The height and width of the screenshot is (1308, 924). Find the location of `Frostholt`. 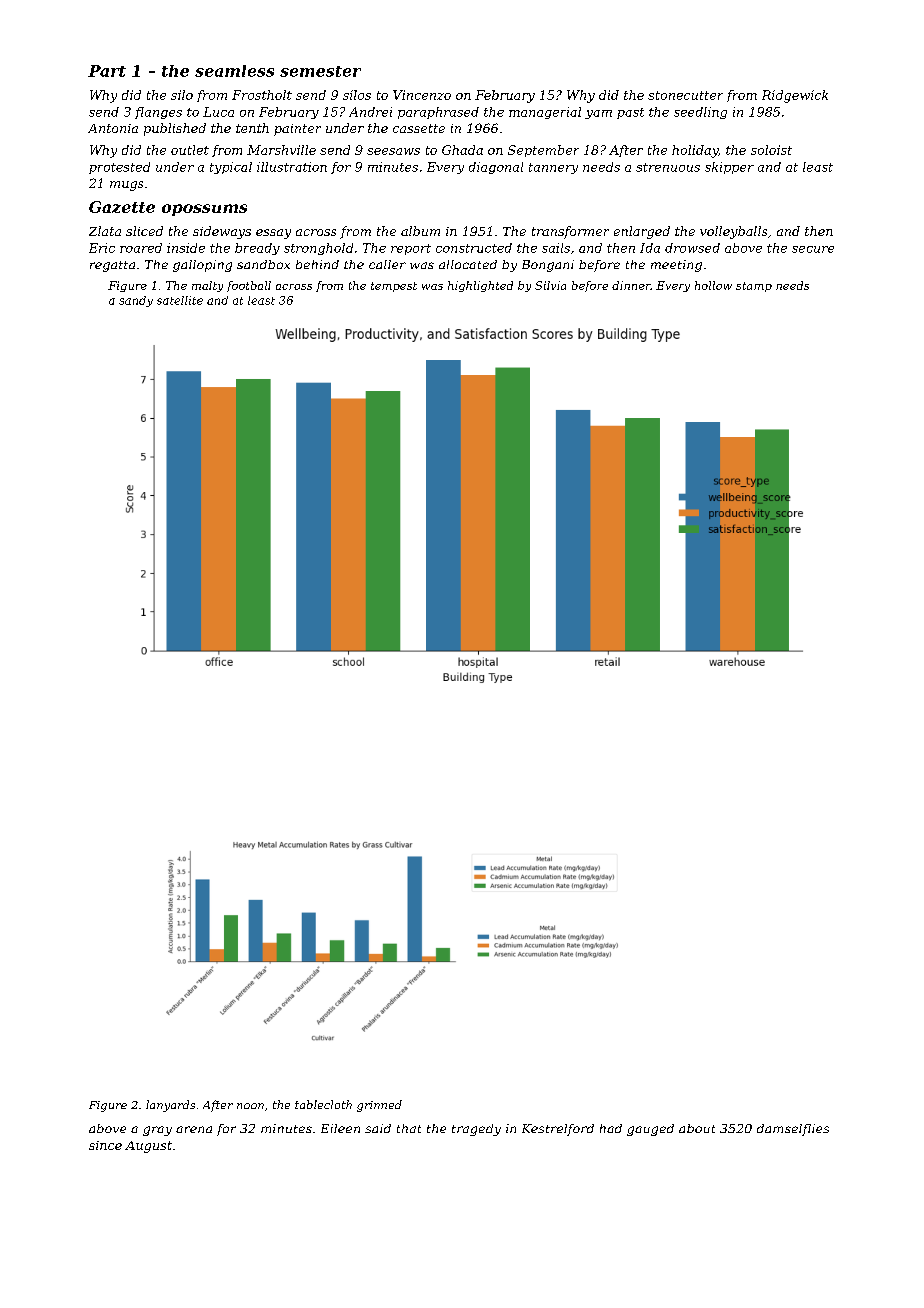

Frostholt is located at coordinates (262, 95).
